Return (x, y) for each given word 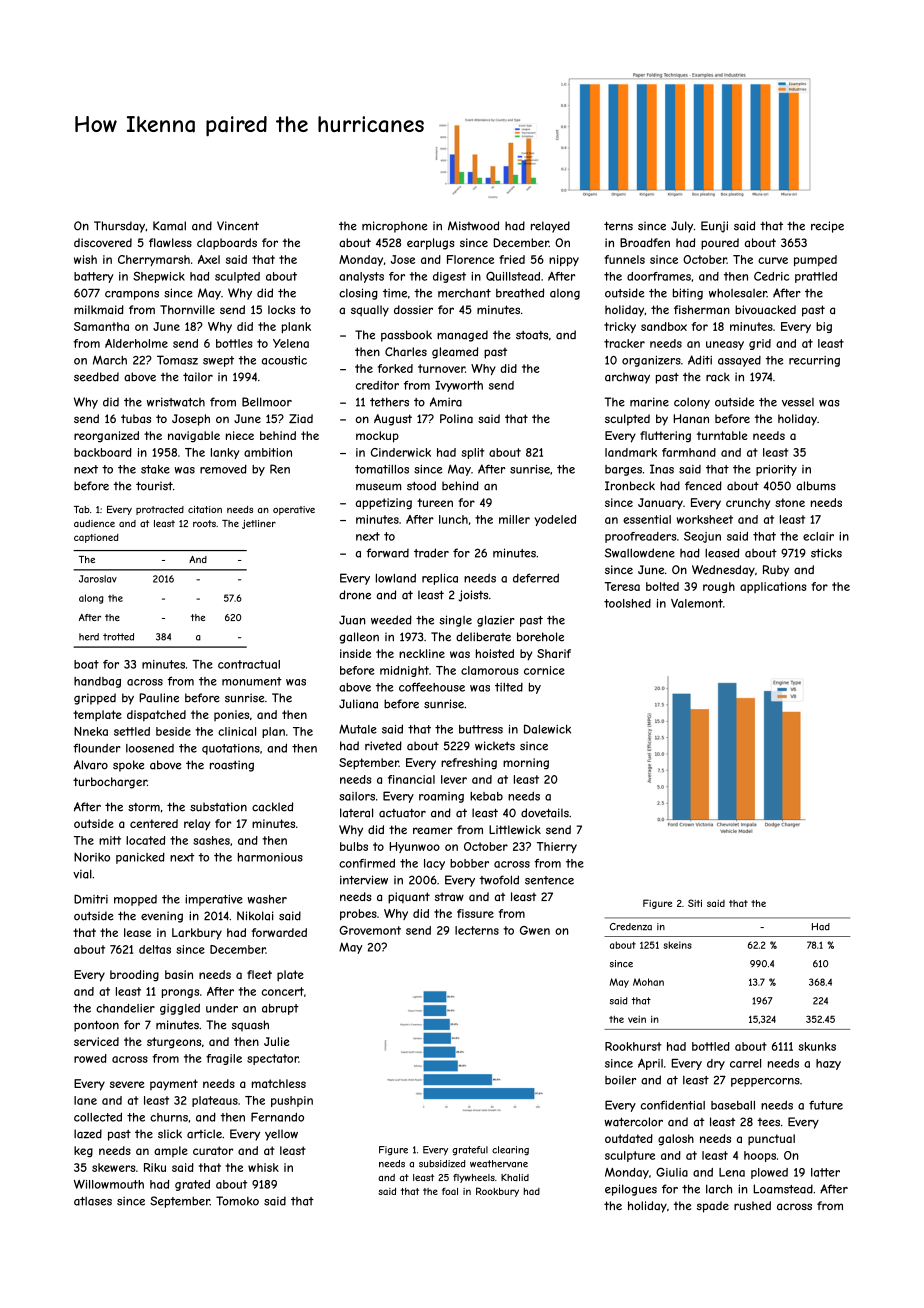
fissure (475, 913)
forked (395, 368)
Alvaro (91, 765)
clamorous (490, 670)
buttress (481, 729)
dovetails (545, 813)
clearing (510, 1151)
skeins (677, 945)
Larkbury (197, 934)
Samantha (101, 326)
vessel (798, 402)
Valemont (697, 603)
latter (825, 1172)
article (204, 1134)
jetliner (259, 524)
